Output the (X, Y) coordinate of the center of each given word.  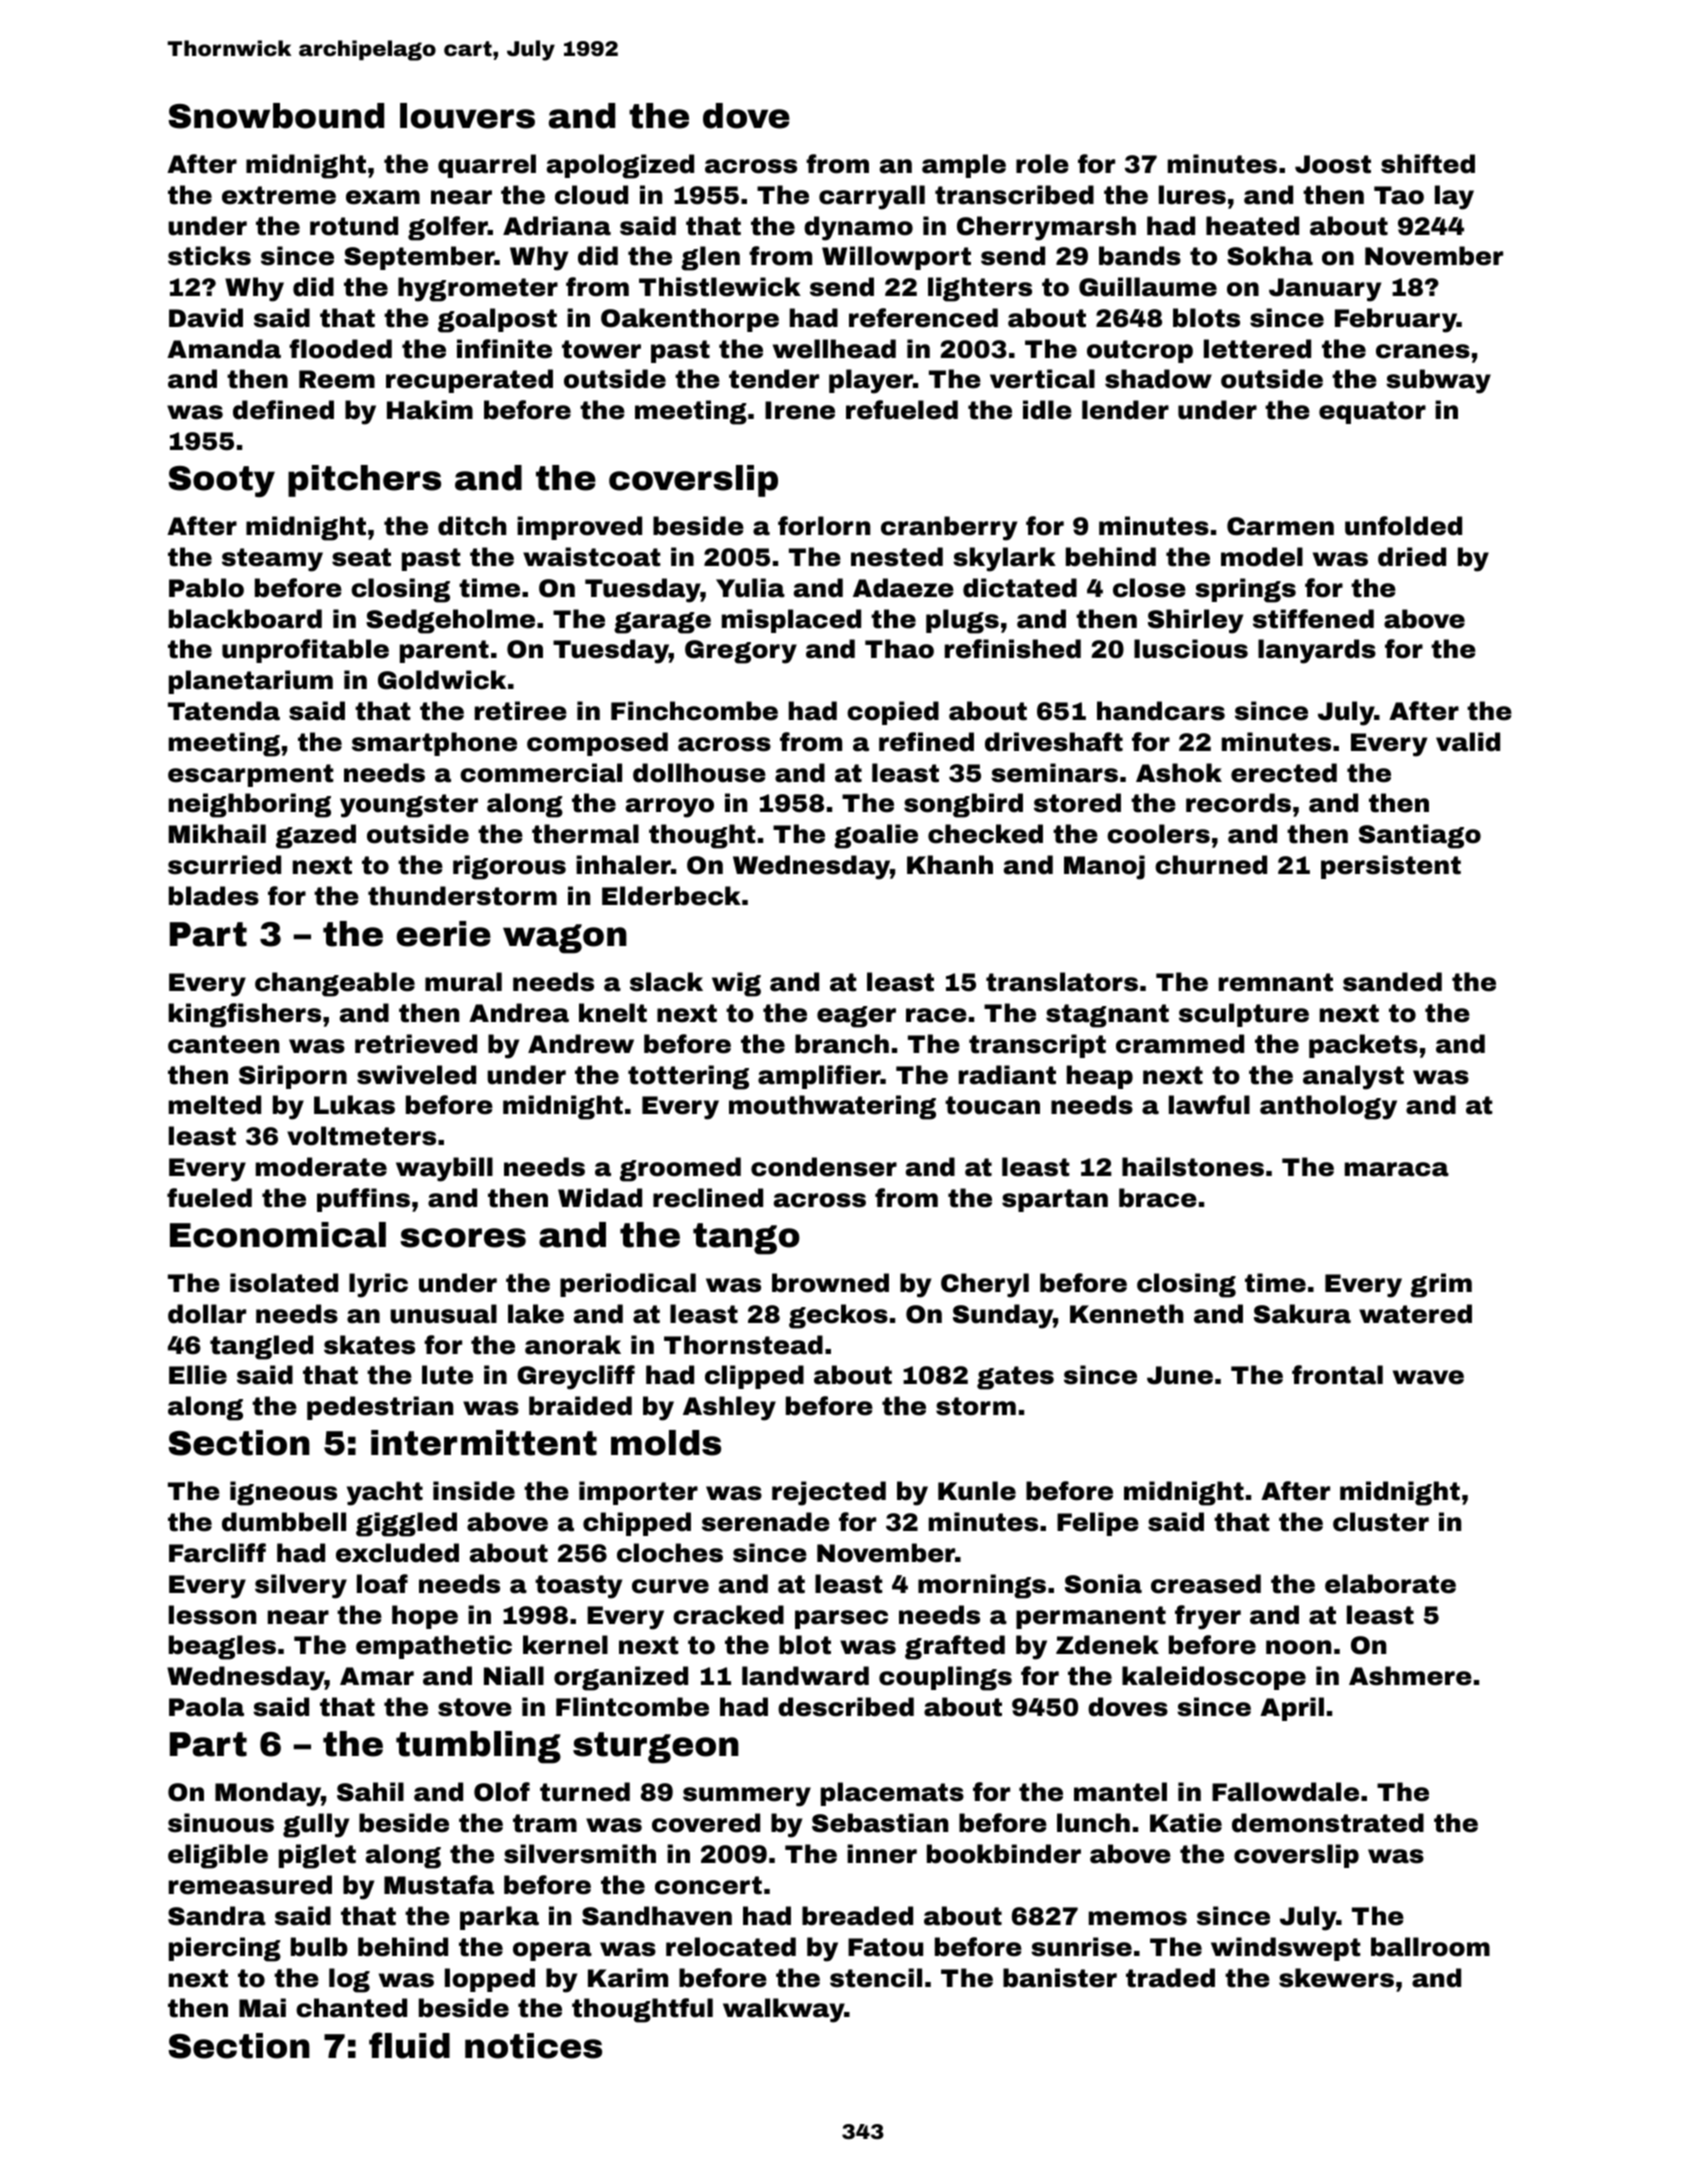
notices (533, 2046)
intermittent (484, 1443)
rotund (354, 226)
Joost (1333, 164)
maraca (1397, 1169)
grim (1441, 1285)
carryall (872, 197)
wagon (565, 939)
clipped (754, 1377)
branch (842, 1044)
